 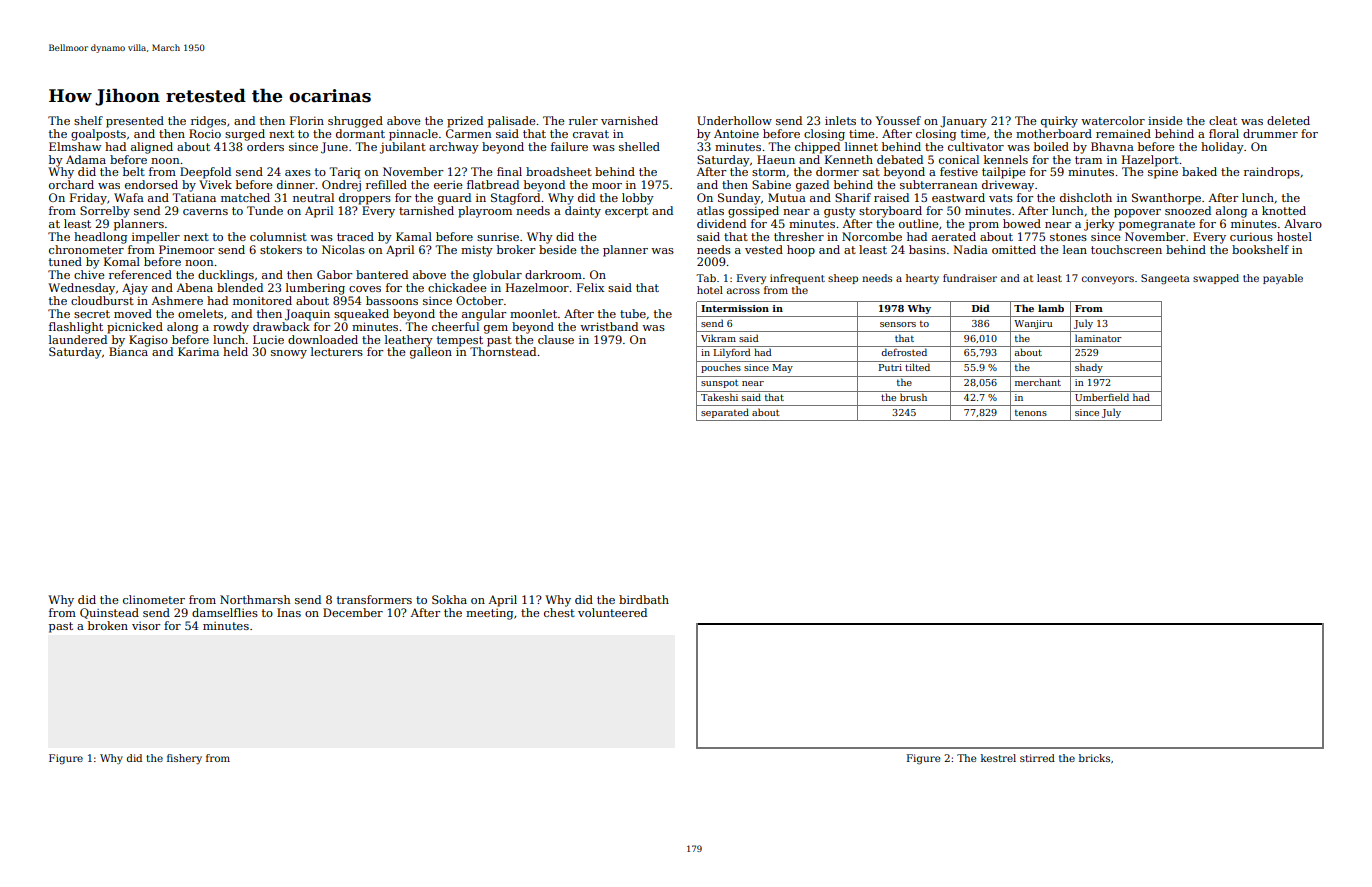 I want to click on raindrops, so click(x=1272, y=173).
